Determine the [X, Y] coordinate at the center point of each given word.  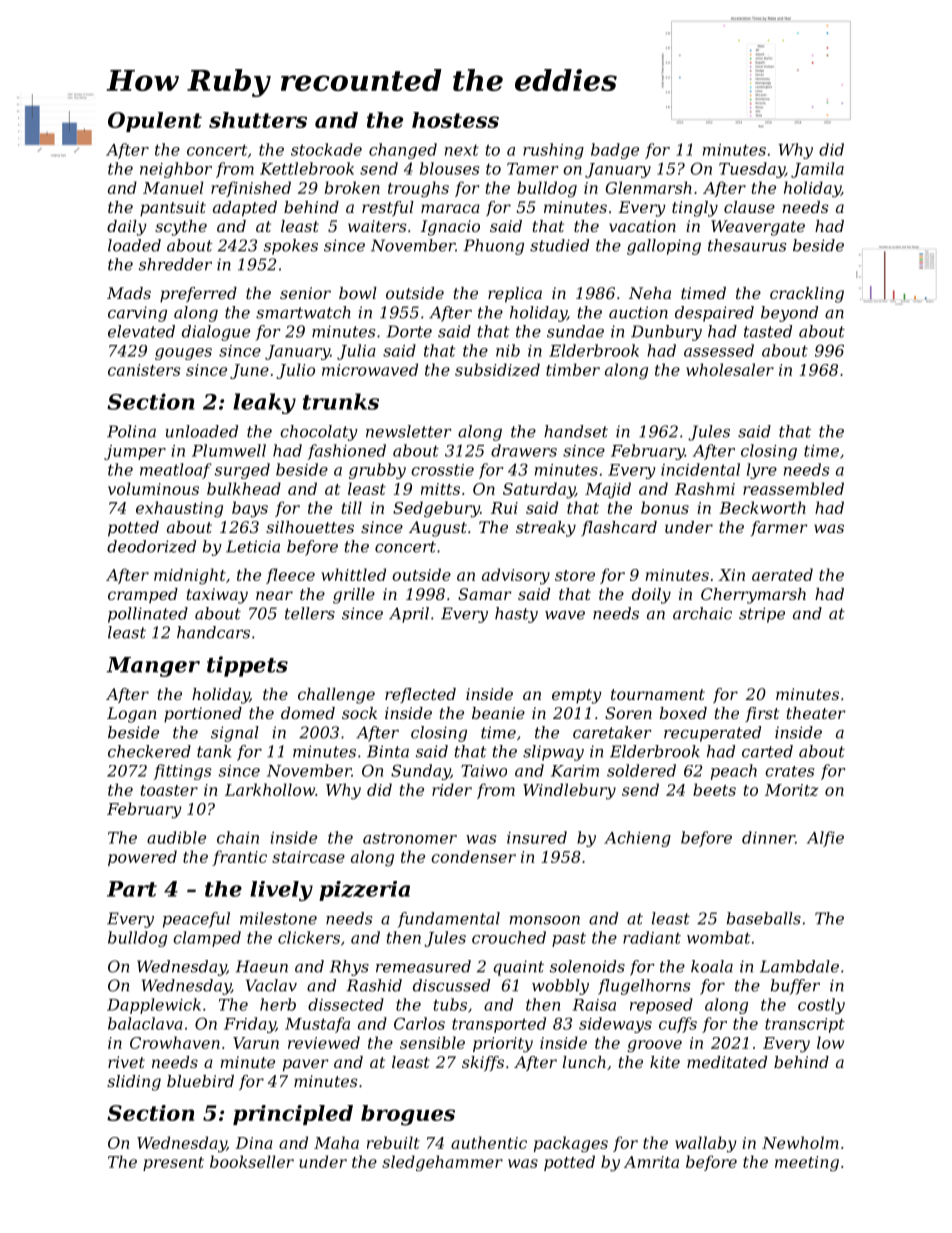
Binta [388, 751]
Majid [608, 490]
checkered [149, 751]
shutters [258, 120]
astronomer [410, 838]
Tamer [533, 169]
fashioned [346, 452]
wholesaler [730, 369]
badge [615, 151]
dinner [768, 837]
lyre [762, 471]
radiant [652, 937]
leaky [264, 403]
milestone [278, 918]
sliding [134, 1083]
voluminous [153, 488]
